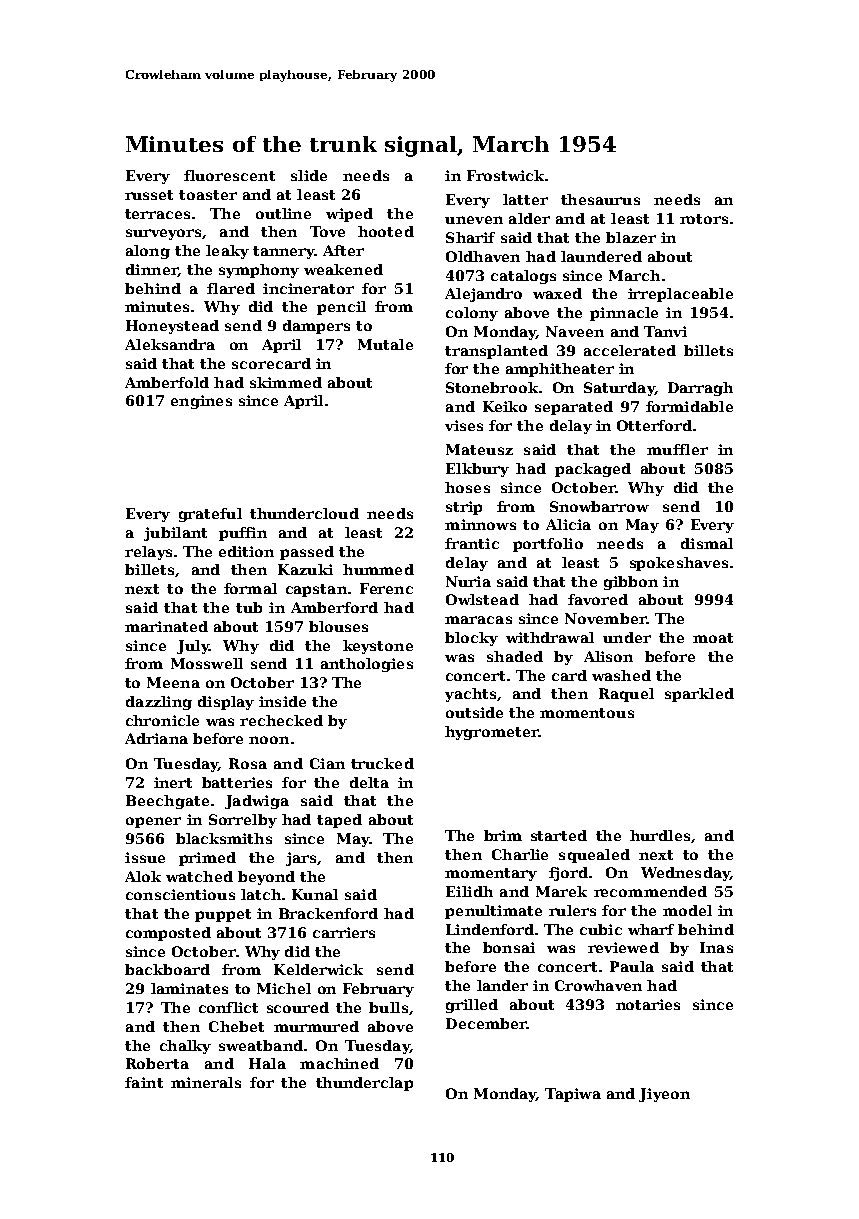  What do you see at coordinates (594, 856) in the image?
I see `squealed` at bounding box center [594, 856].
